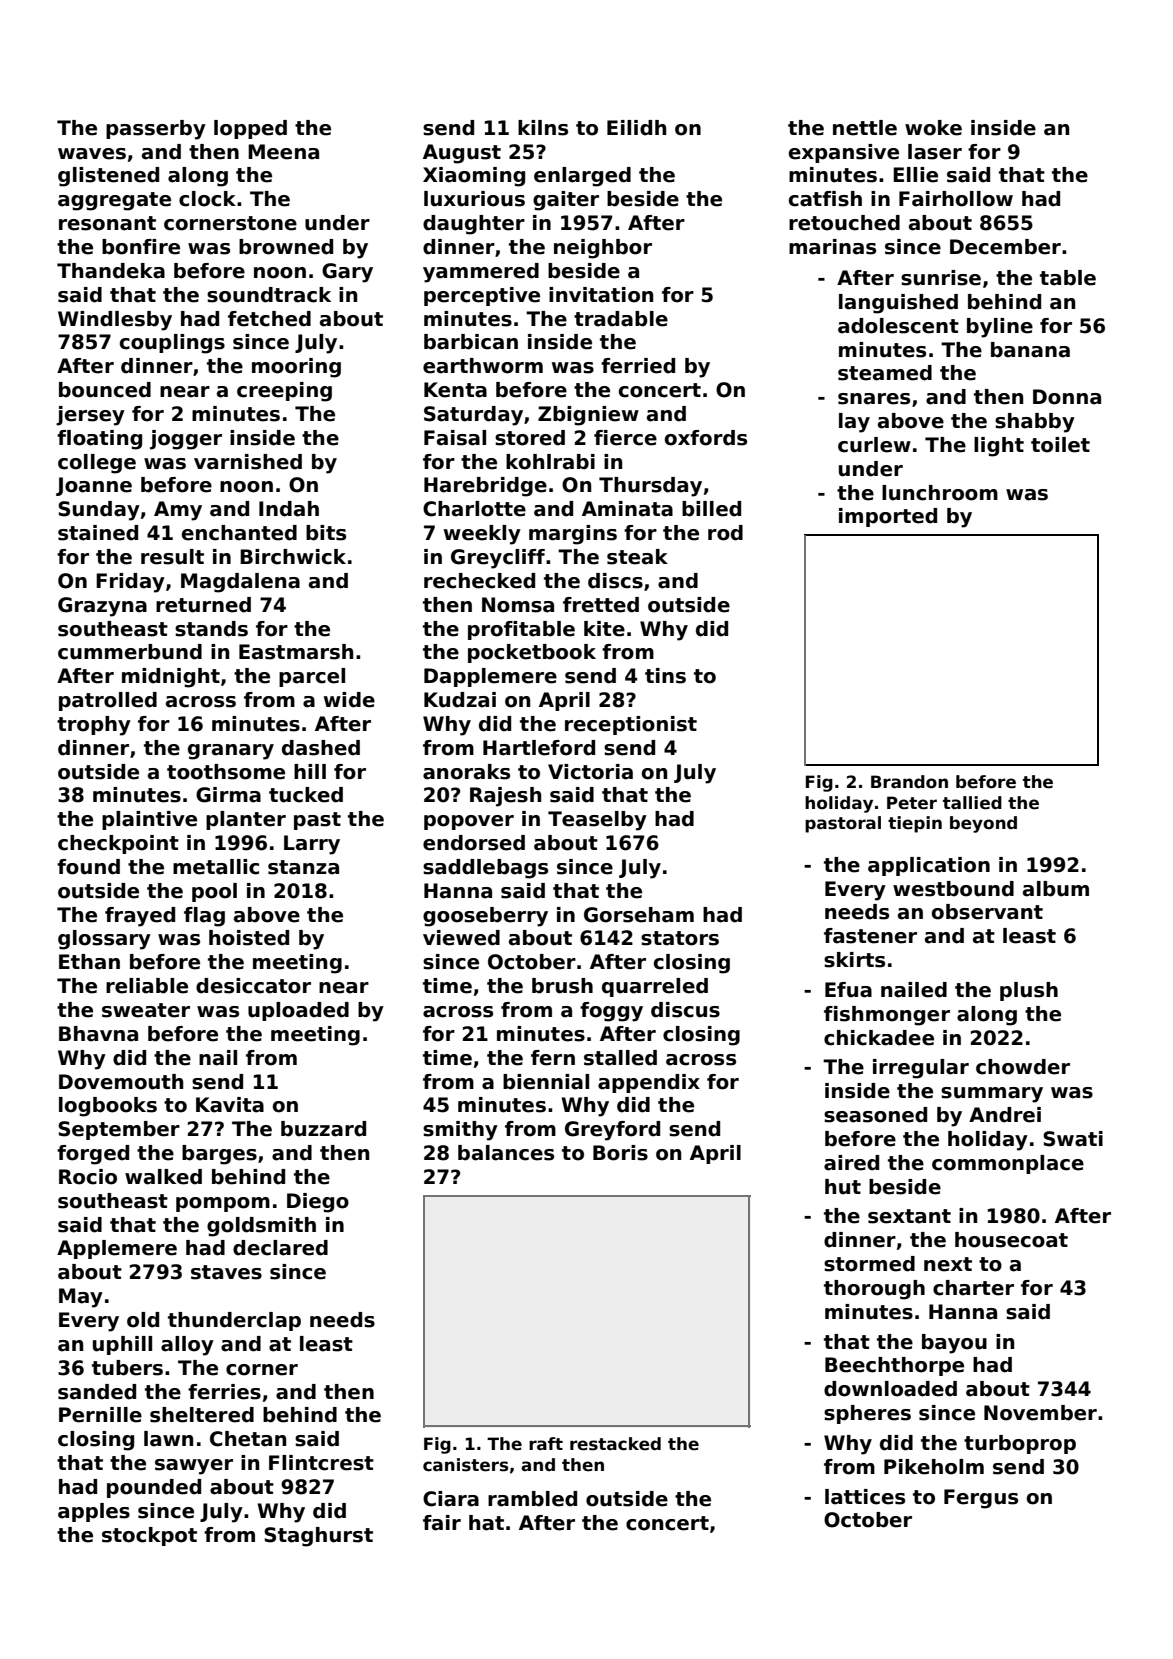 This page has width=1173, height=1659. Describe the element at coordinates (92, 154) in the page. I see `waves` at that location.
